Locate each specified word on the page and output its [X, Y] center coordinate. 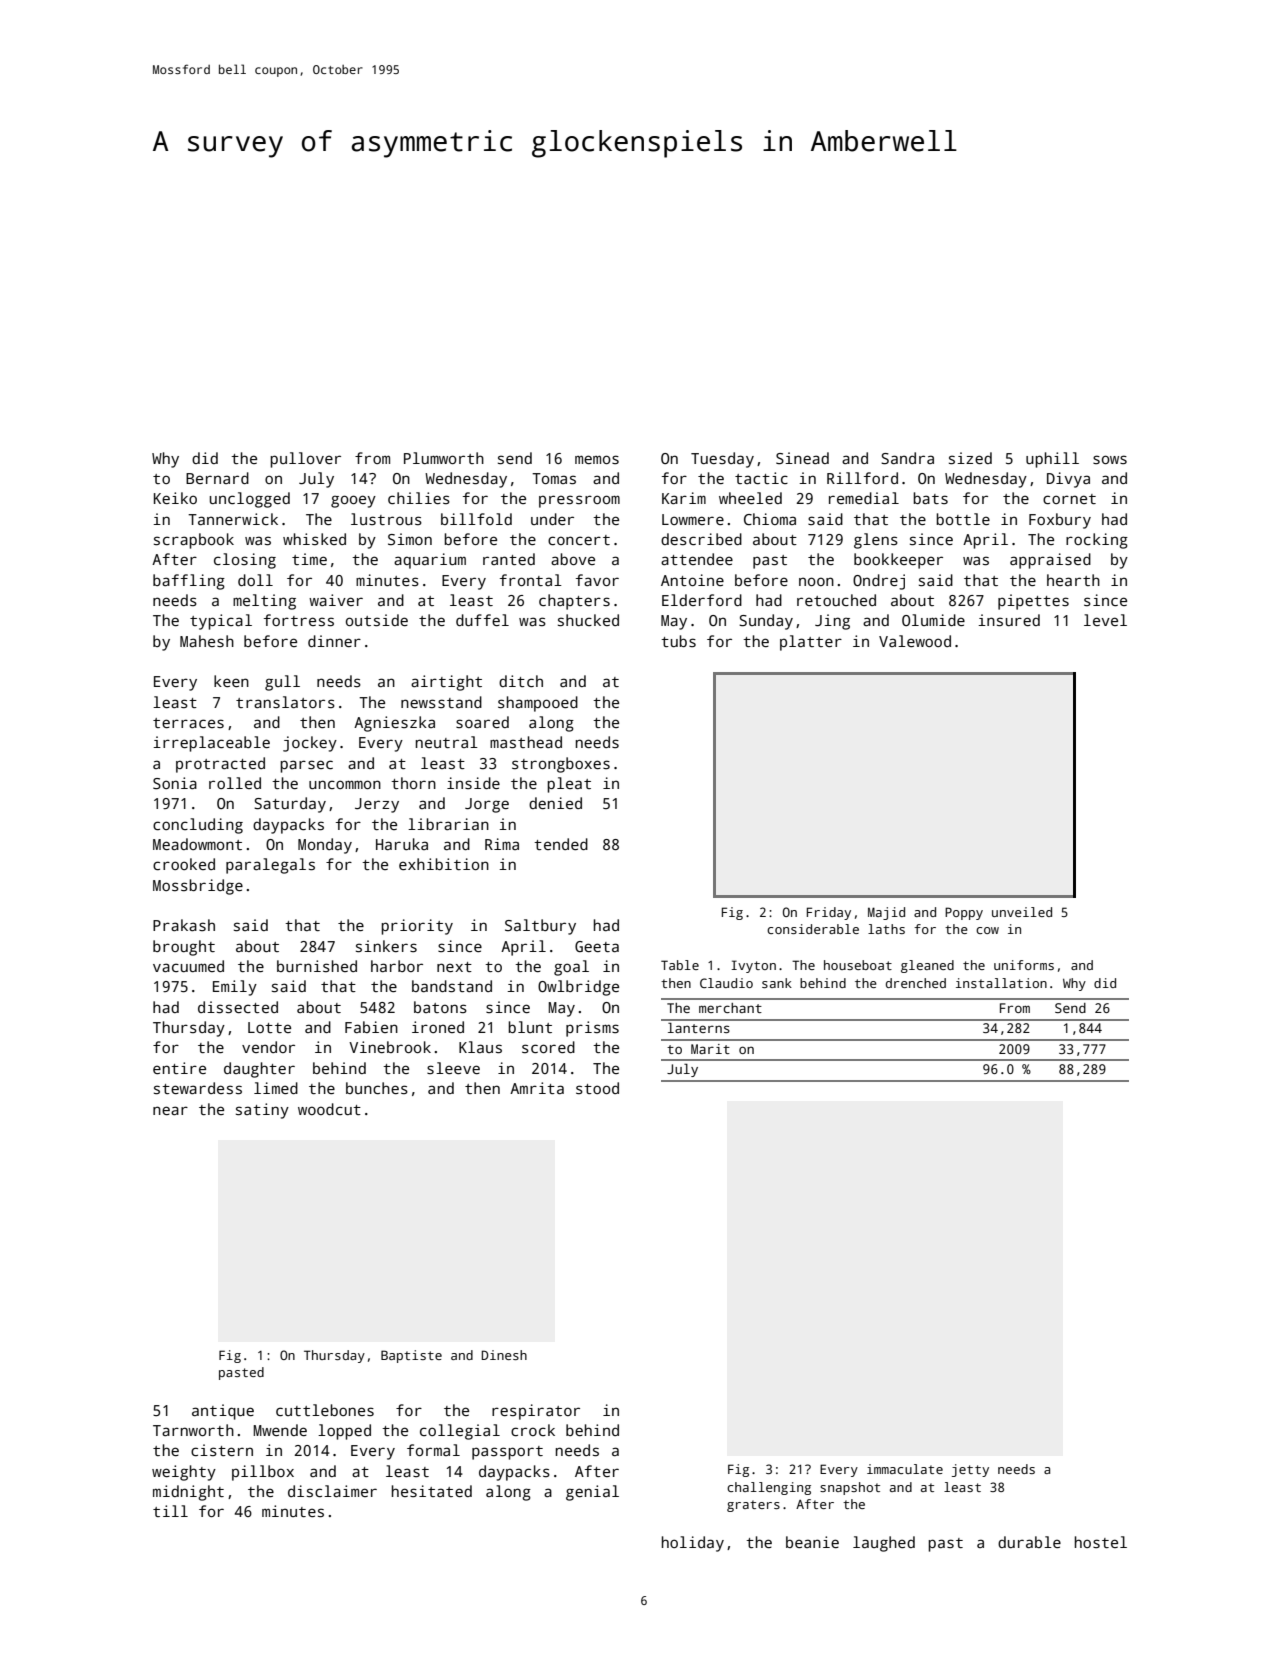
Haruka [402, 844]
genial [592, 1493]
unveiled [1022, 912]
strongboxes [561, 765]
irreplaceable [211, 744]
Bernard [217, 478]
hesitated [432, 1491]
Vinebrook [390, 1047]
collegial [460, 1432]
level [1105, 620]
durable [1029, 1542]
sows [1110, 459]
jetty [970, 1470]
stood [597, 1088]
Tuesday [722, 460]
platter [811, 643]
